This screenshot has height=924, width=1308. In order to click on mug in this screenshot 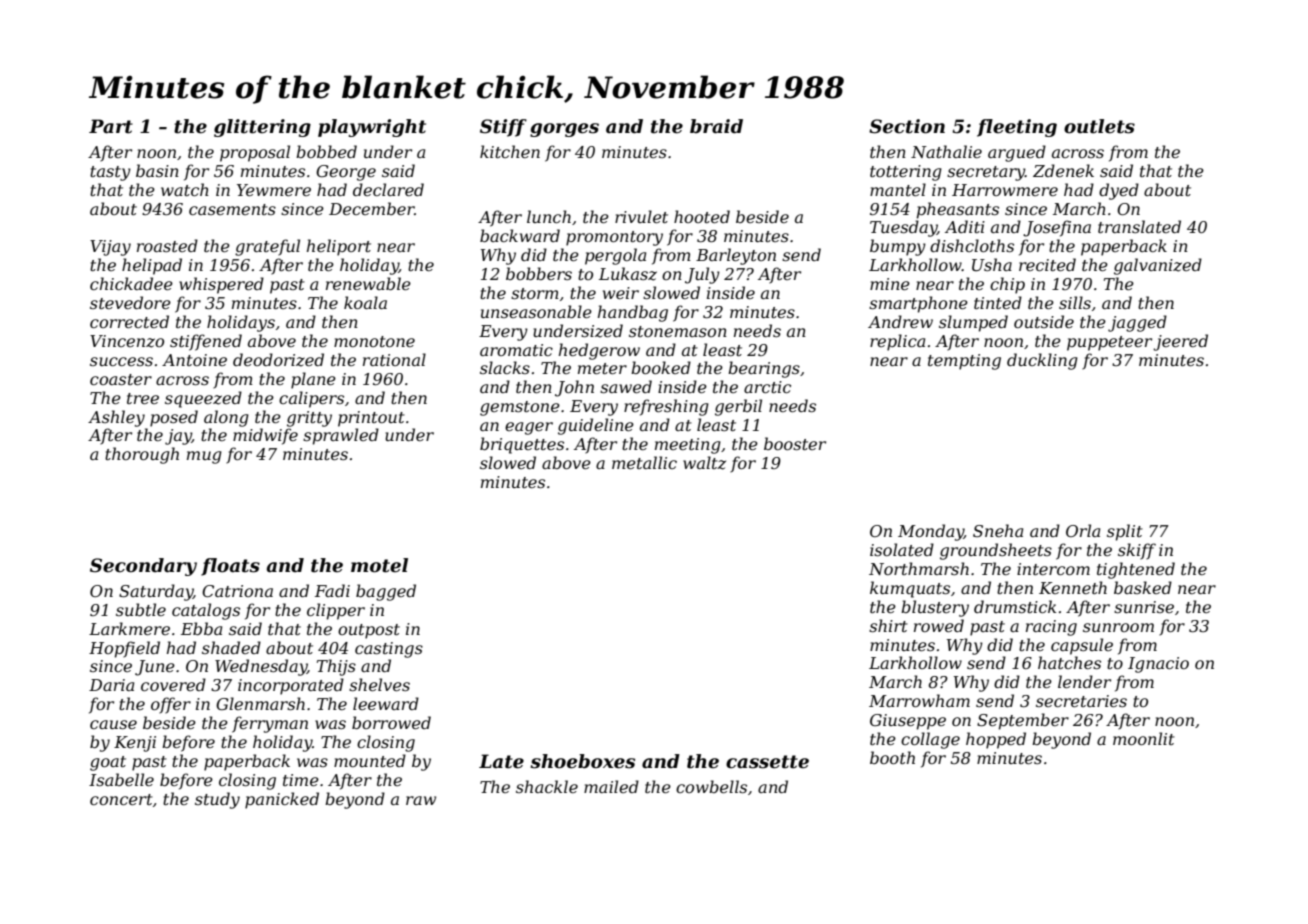, I will do `click(204, 457)`.
